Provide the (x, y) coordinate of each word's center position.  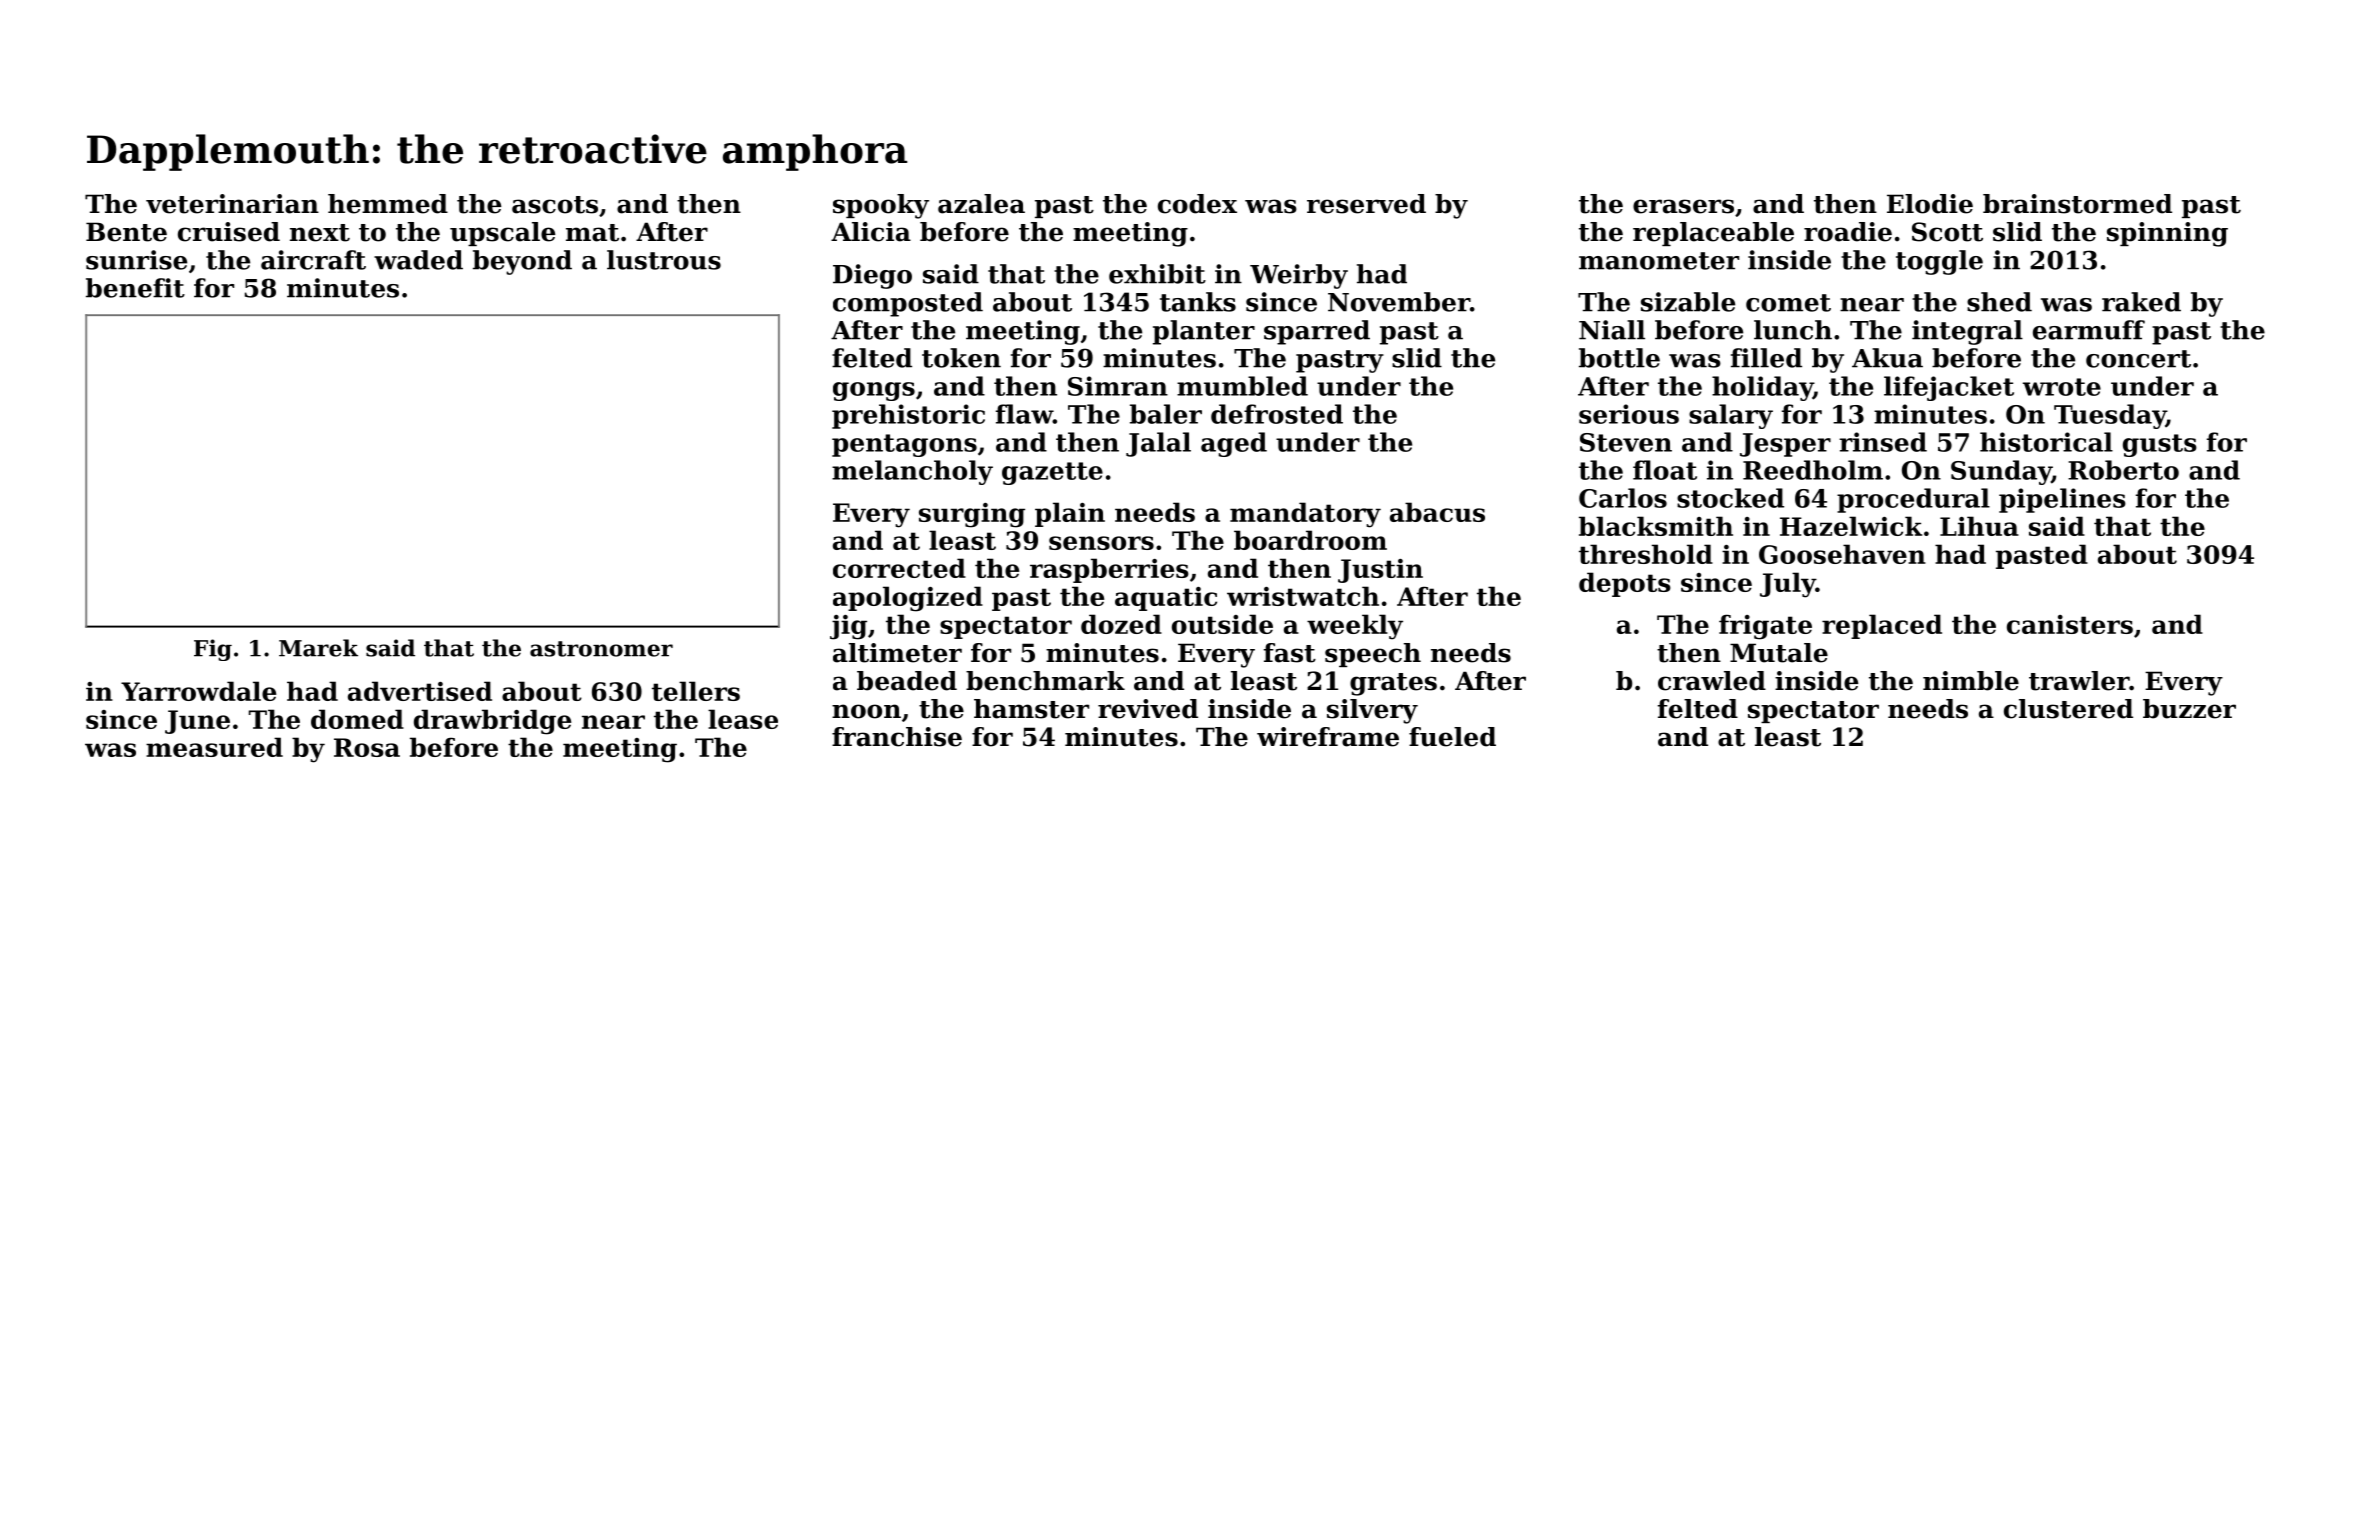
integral (1967, 332)
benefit (135, 288)
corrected (899, 568)
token (961, 358)
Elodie (1930, 204)
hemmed (388, 204)
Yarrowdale (198, 691)
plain (1070, 514)
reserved (1366, 204)
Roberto (2123, 470)
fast (1290, 653)
